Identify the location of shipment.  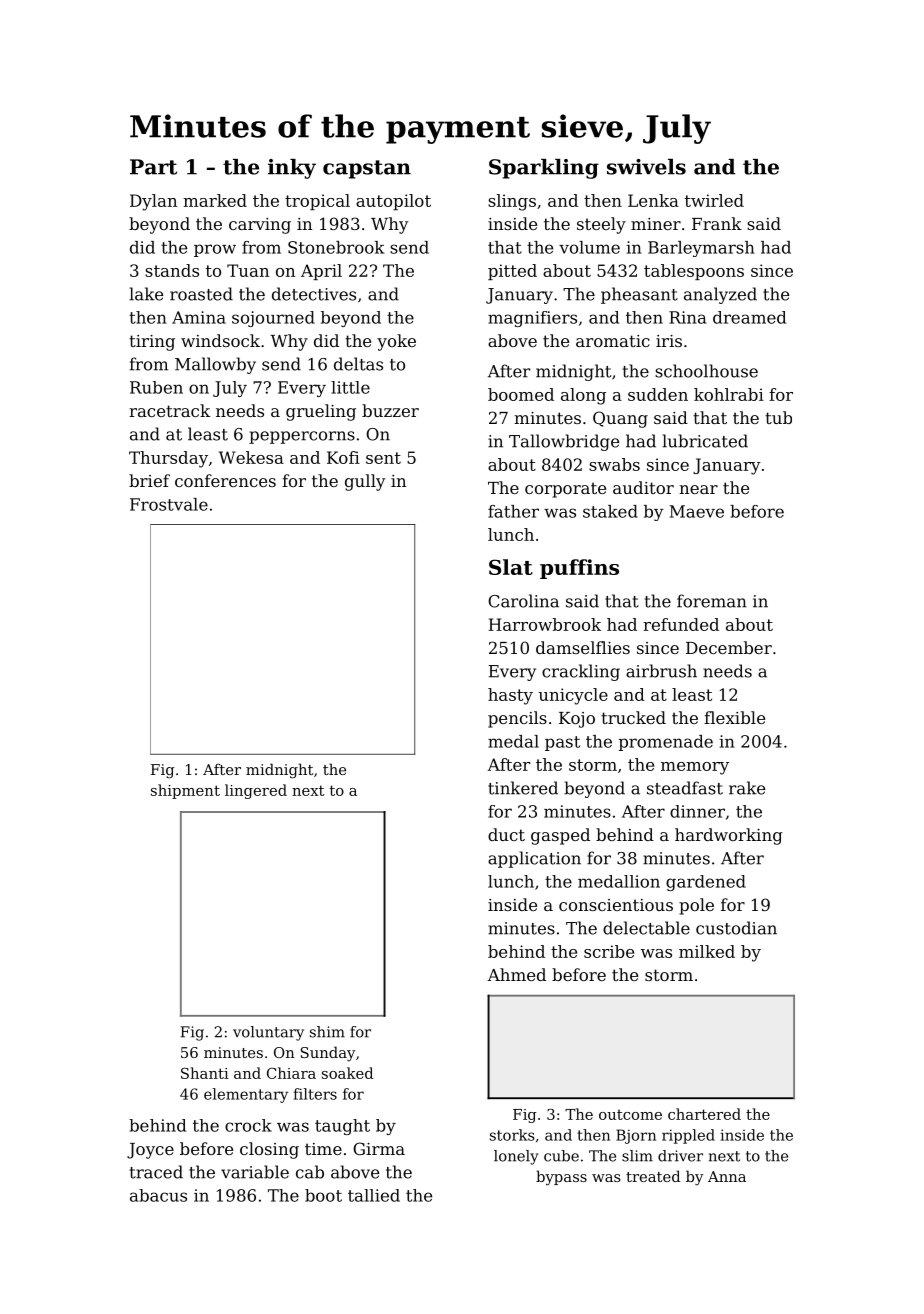
(185, 791).
